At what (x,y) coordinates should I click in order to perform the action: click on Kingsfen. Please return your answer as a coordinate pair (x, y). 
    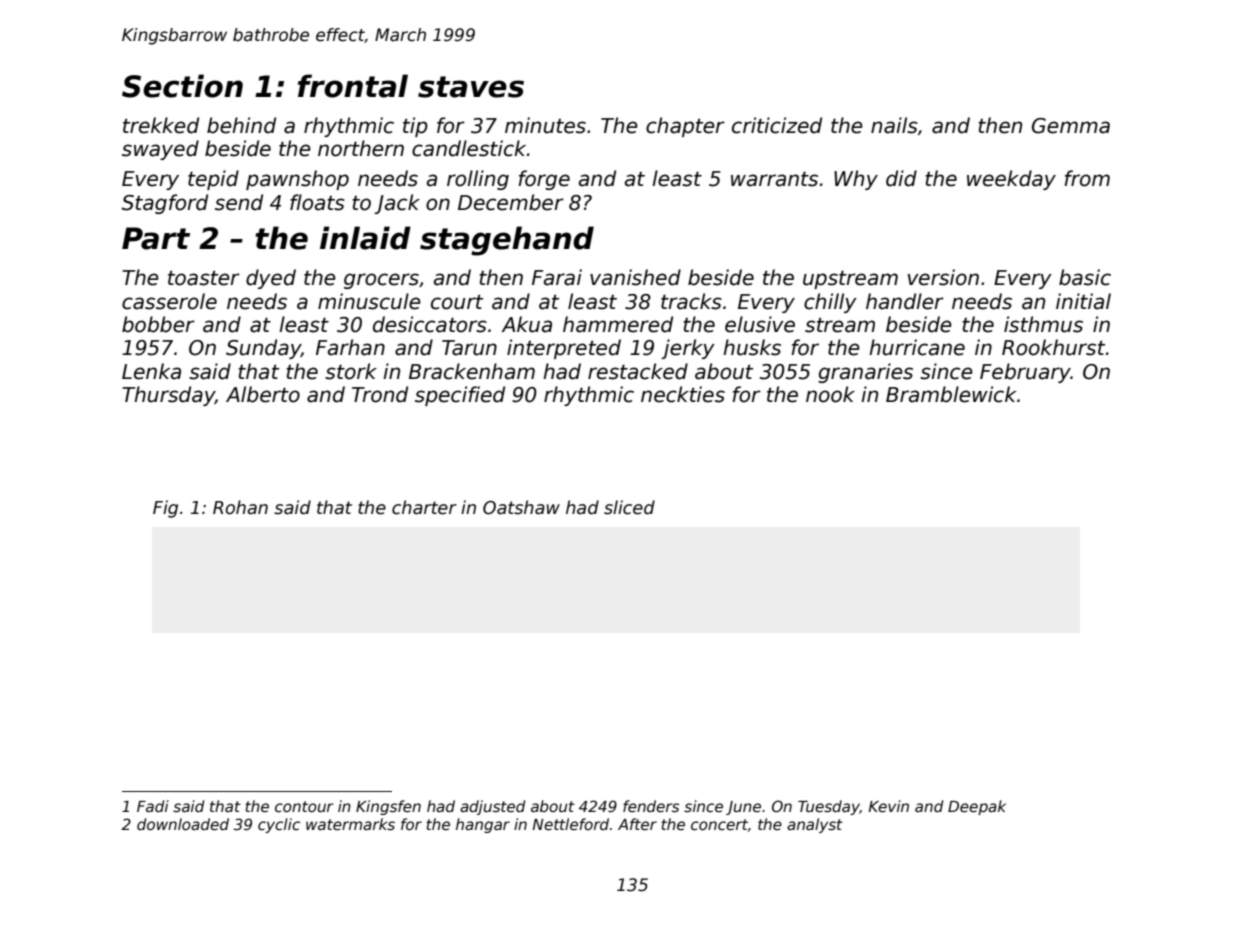
    Looking at the image, I should click on (388, 807).
